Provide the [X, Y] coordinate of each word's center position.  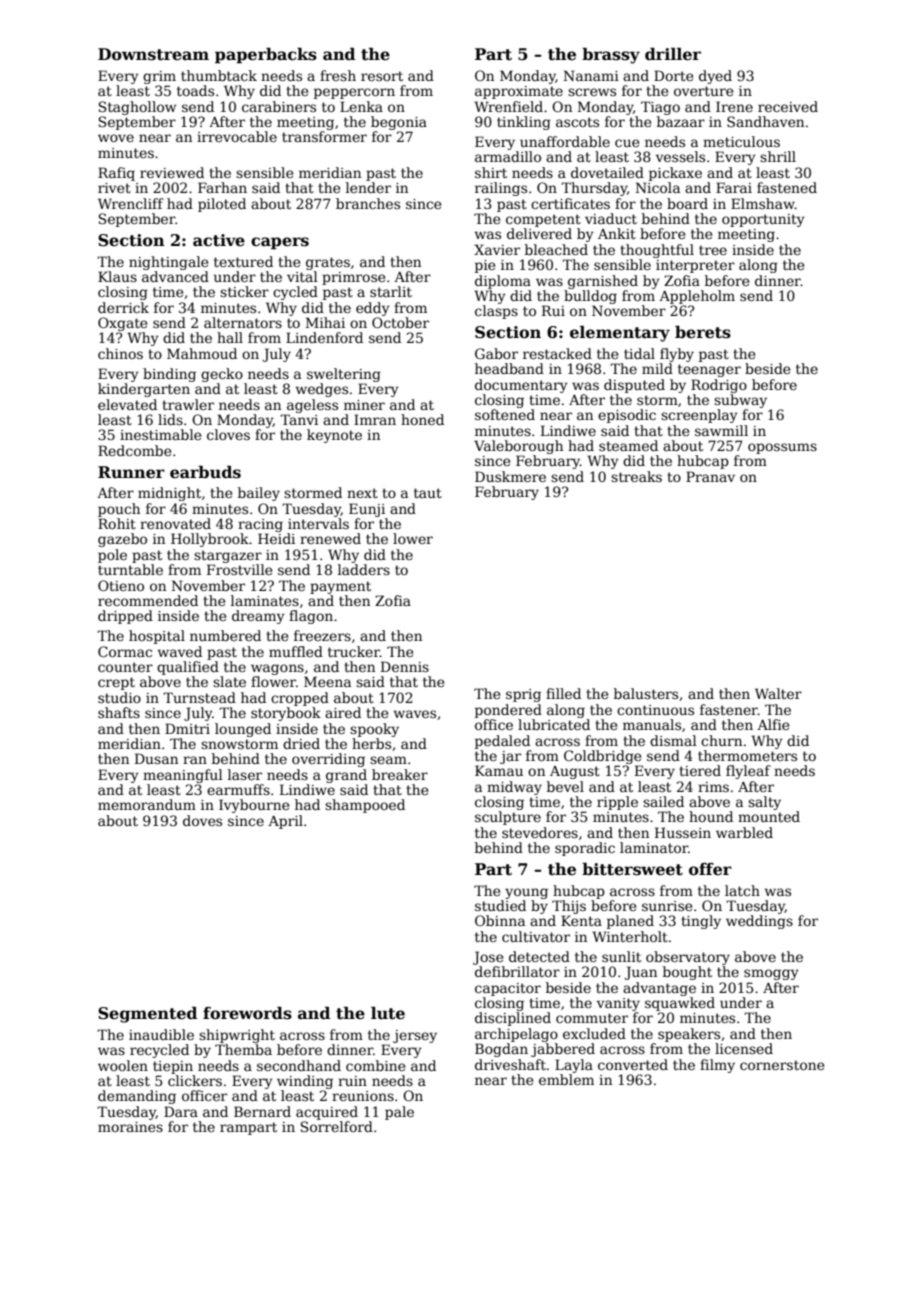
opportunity [763, 220]
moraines [130, 1127]
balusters [646, 693]
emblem [566, 1079]
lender [368, 187]
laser [245, 774]
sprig [523, 695]
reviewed [172, 172]
